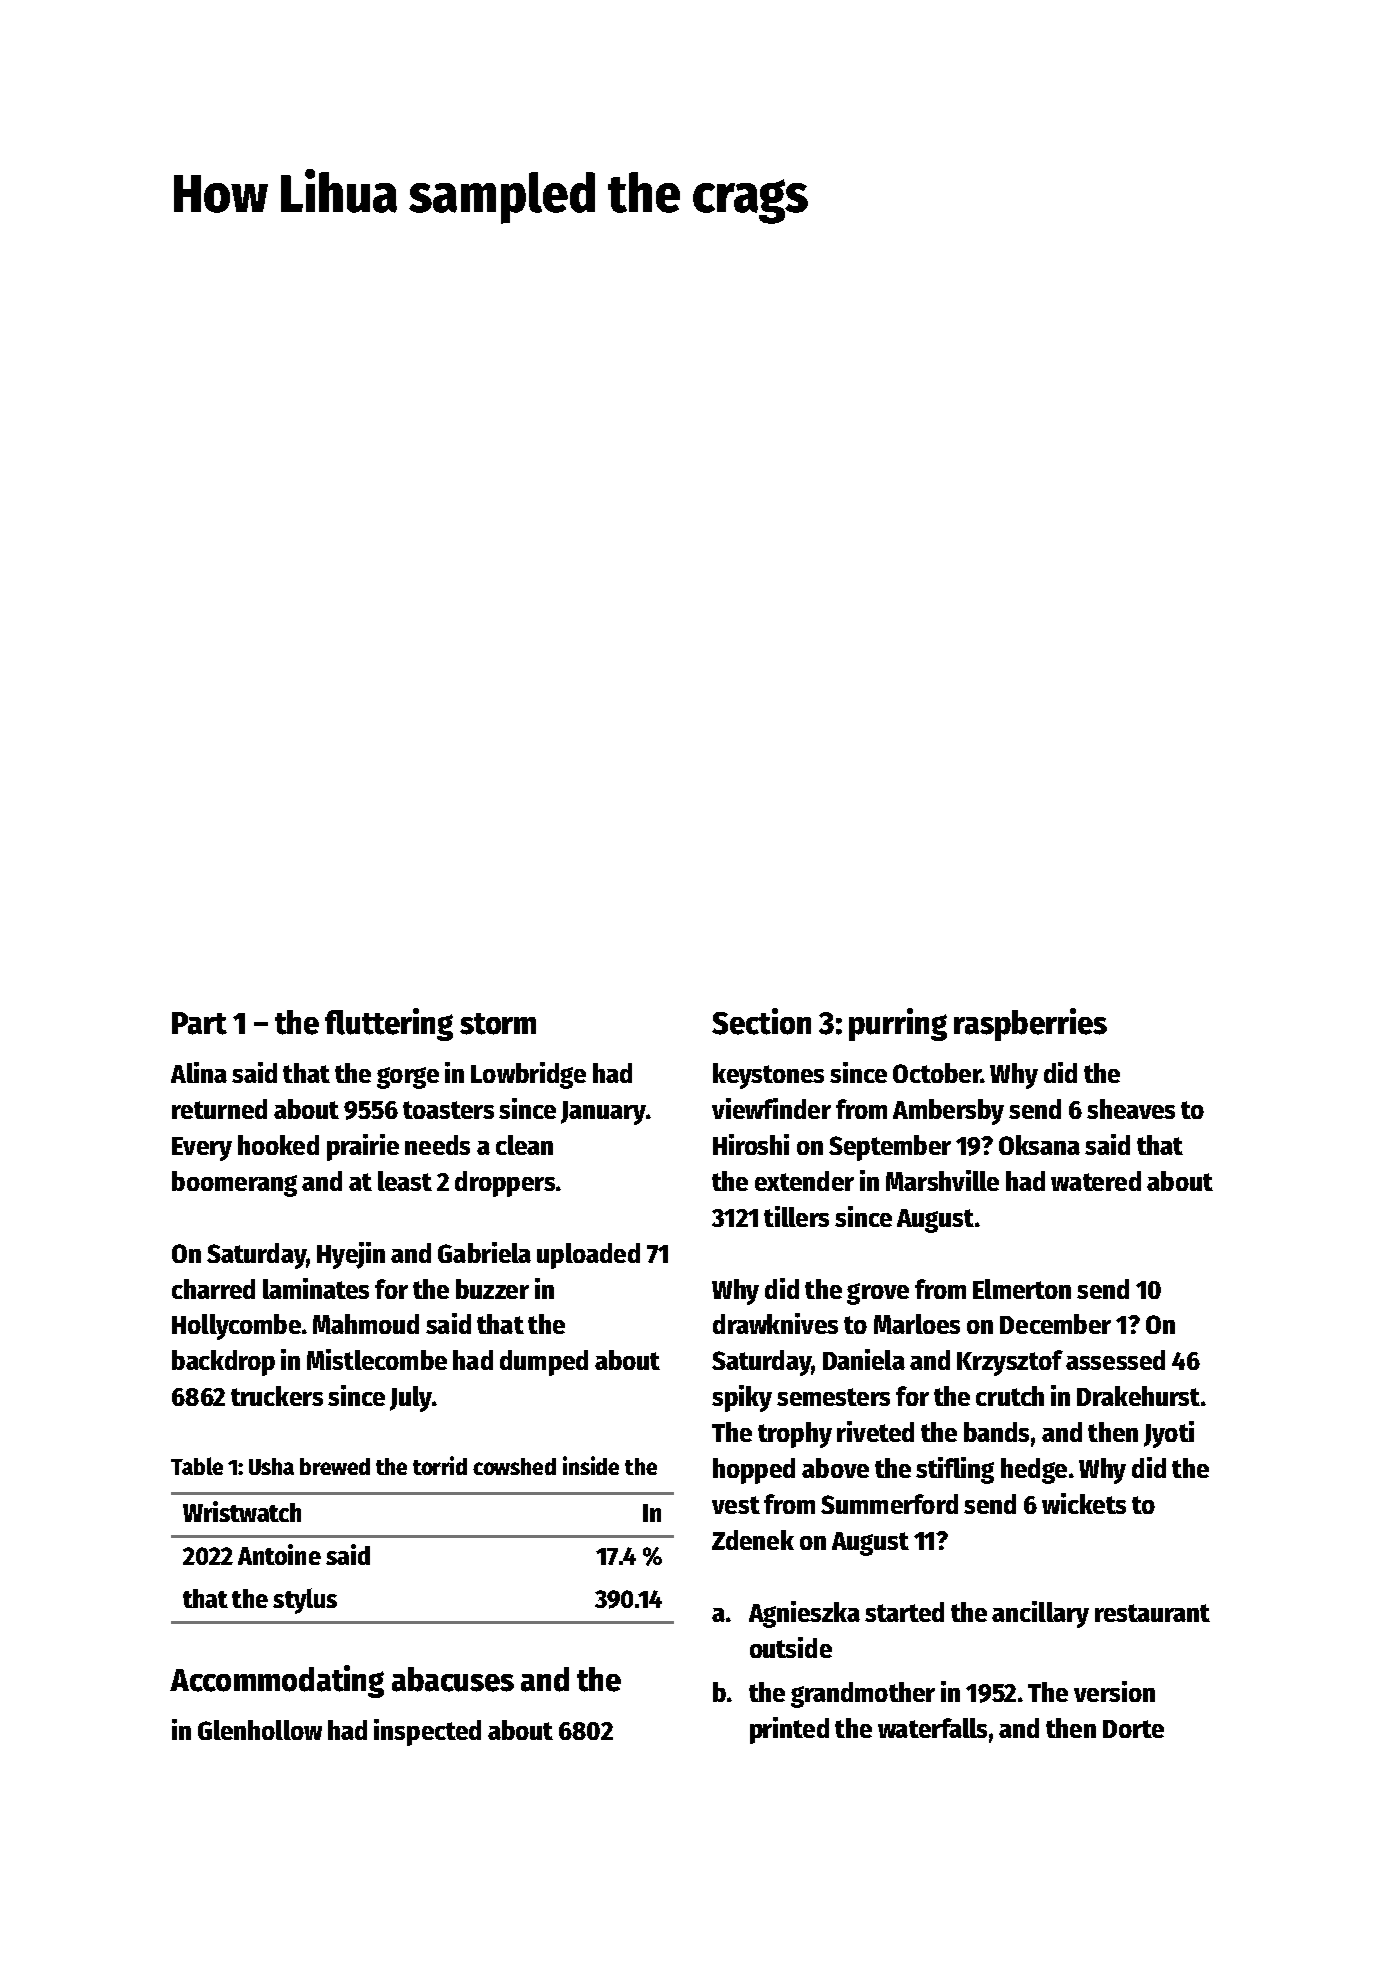  I want to click on drawknives, so click(775, 1323).
